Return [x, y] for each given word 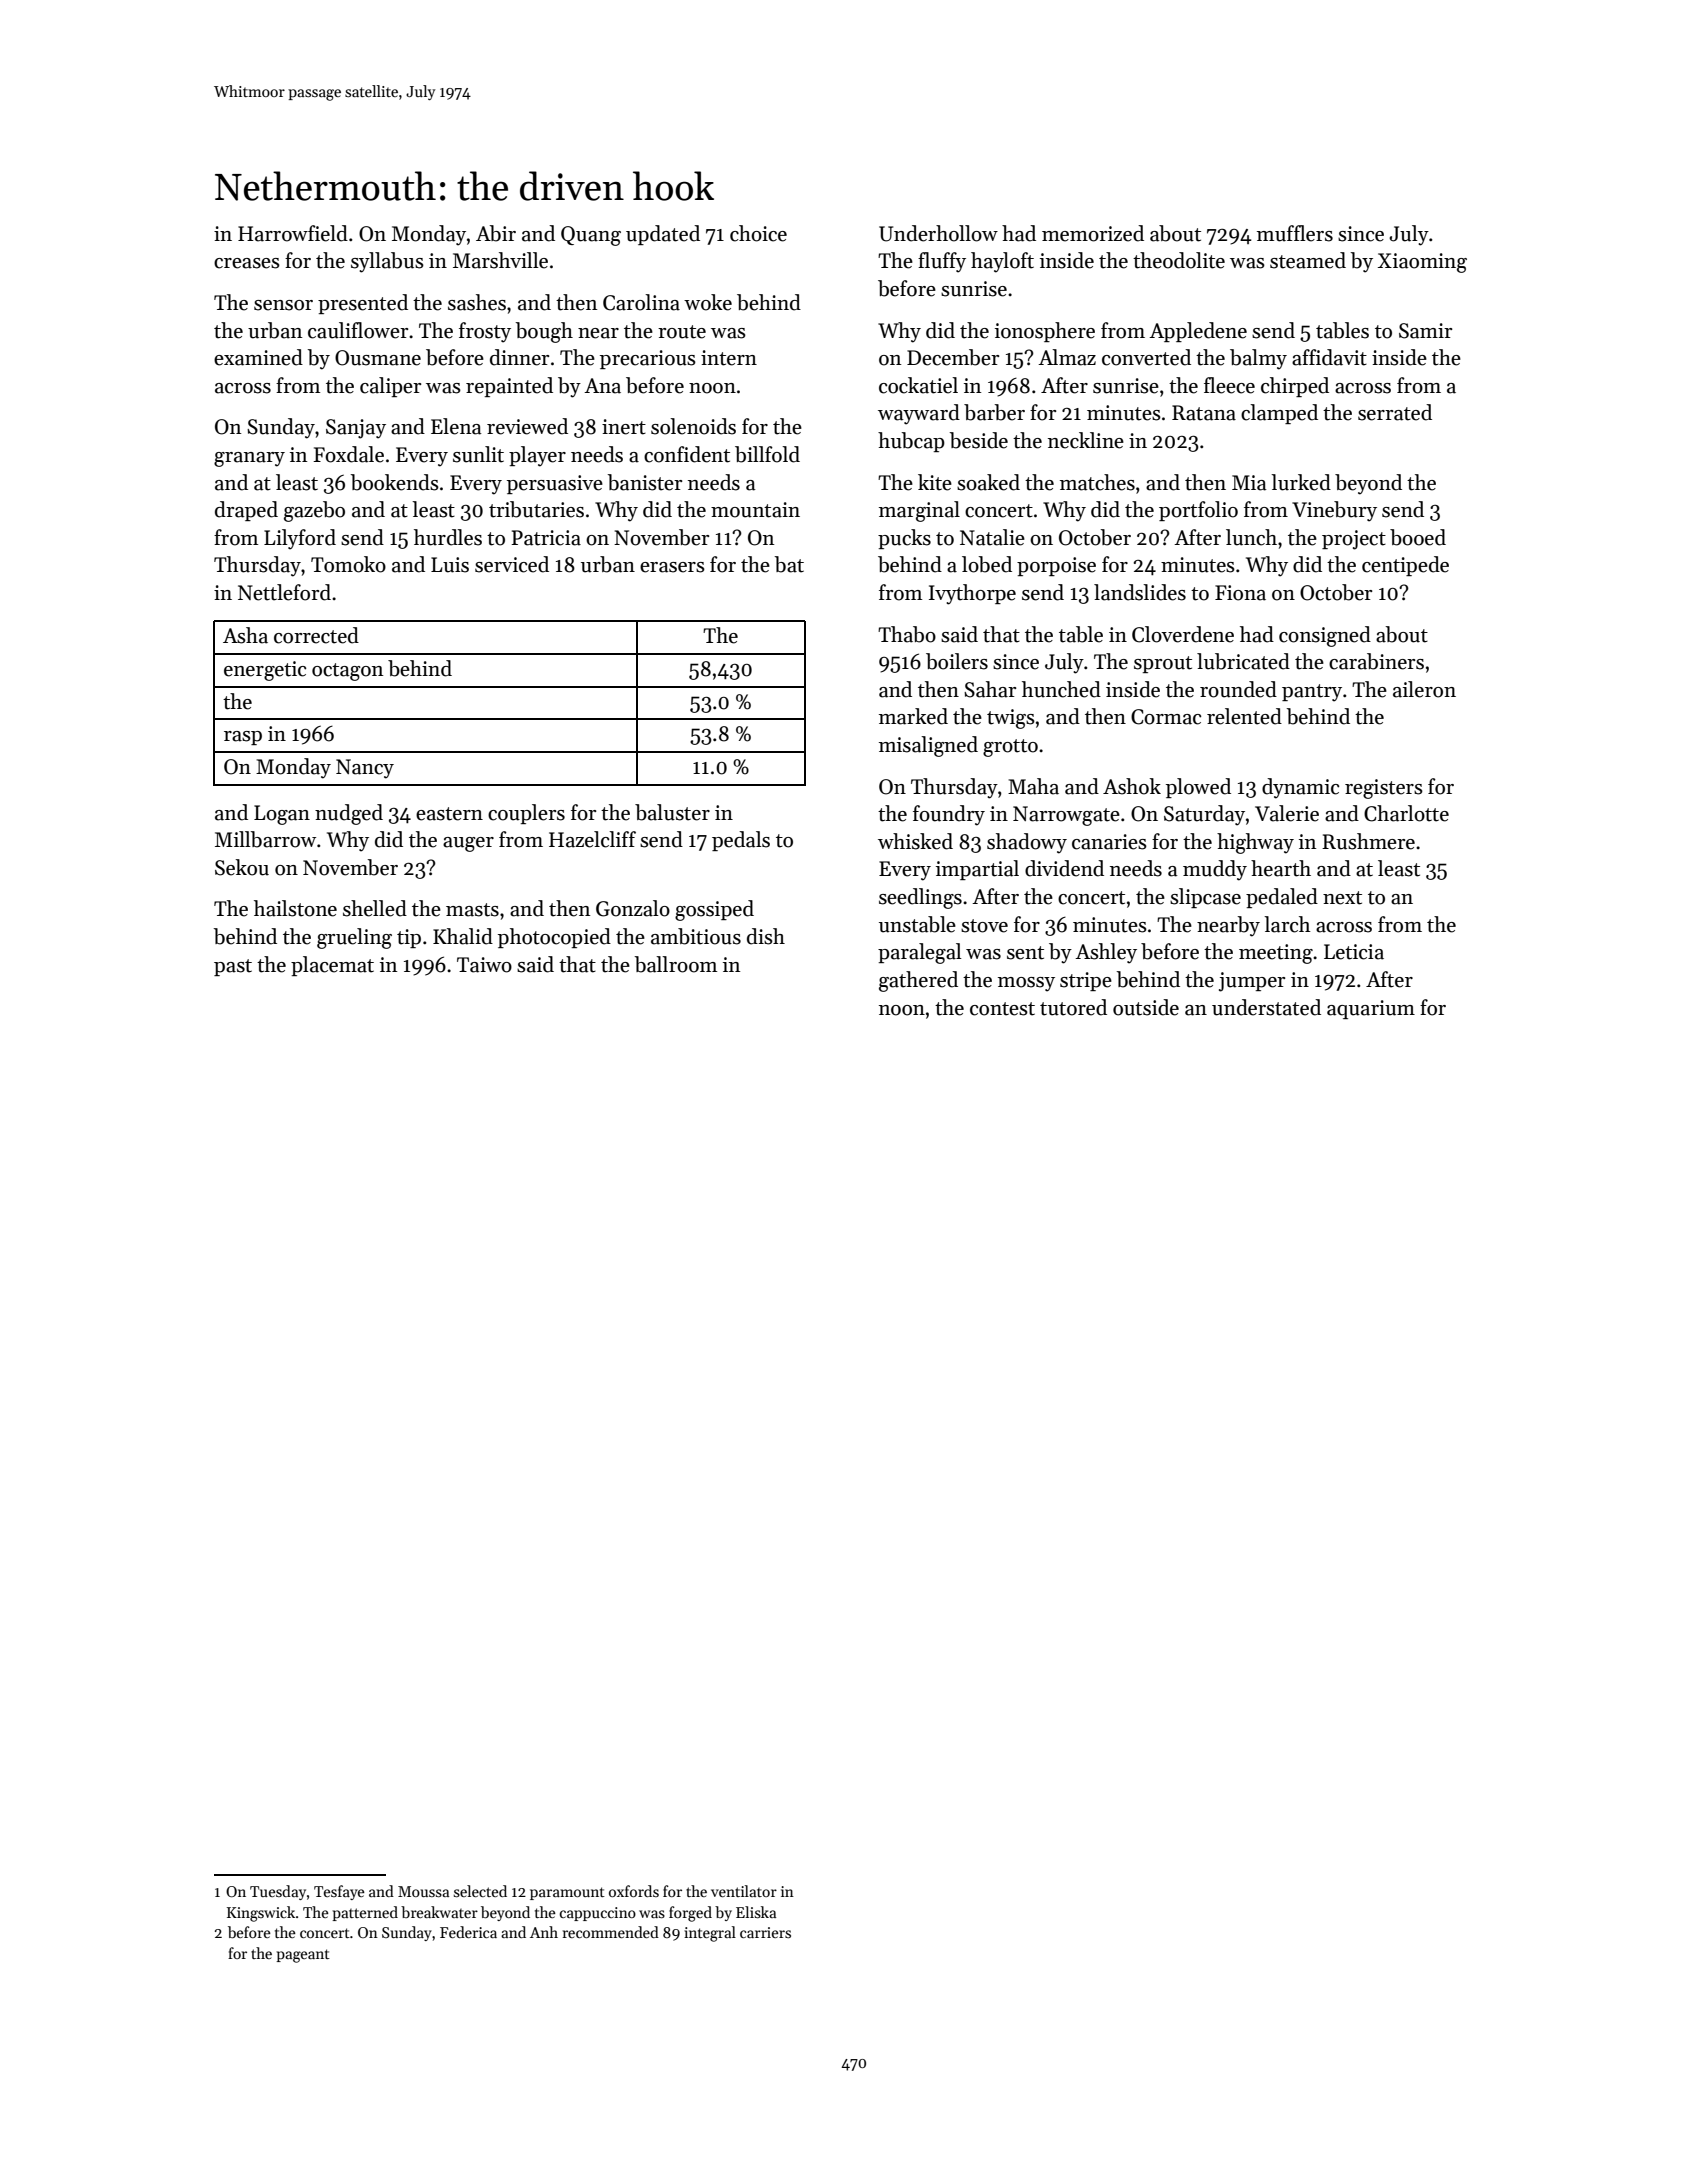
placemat [332, 966]
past [233, 967]
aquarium [1371, 1009]
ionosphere [1045, 332]
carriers [765, 1932]
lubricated [1243, 661]
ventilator [744, 1891]
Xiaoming [1422, 263]
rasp [243, 738]
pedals [741, 841]
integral [710, 1934]
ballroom [676, 964]
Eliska [756, 1912]
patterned [365, 1913]
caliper [390, 387]
